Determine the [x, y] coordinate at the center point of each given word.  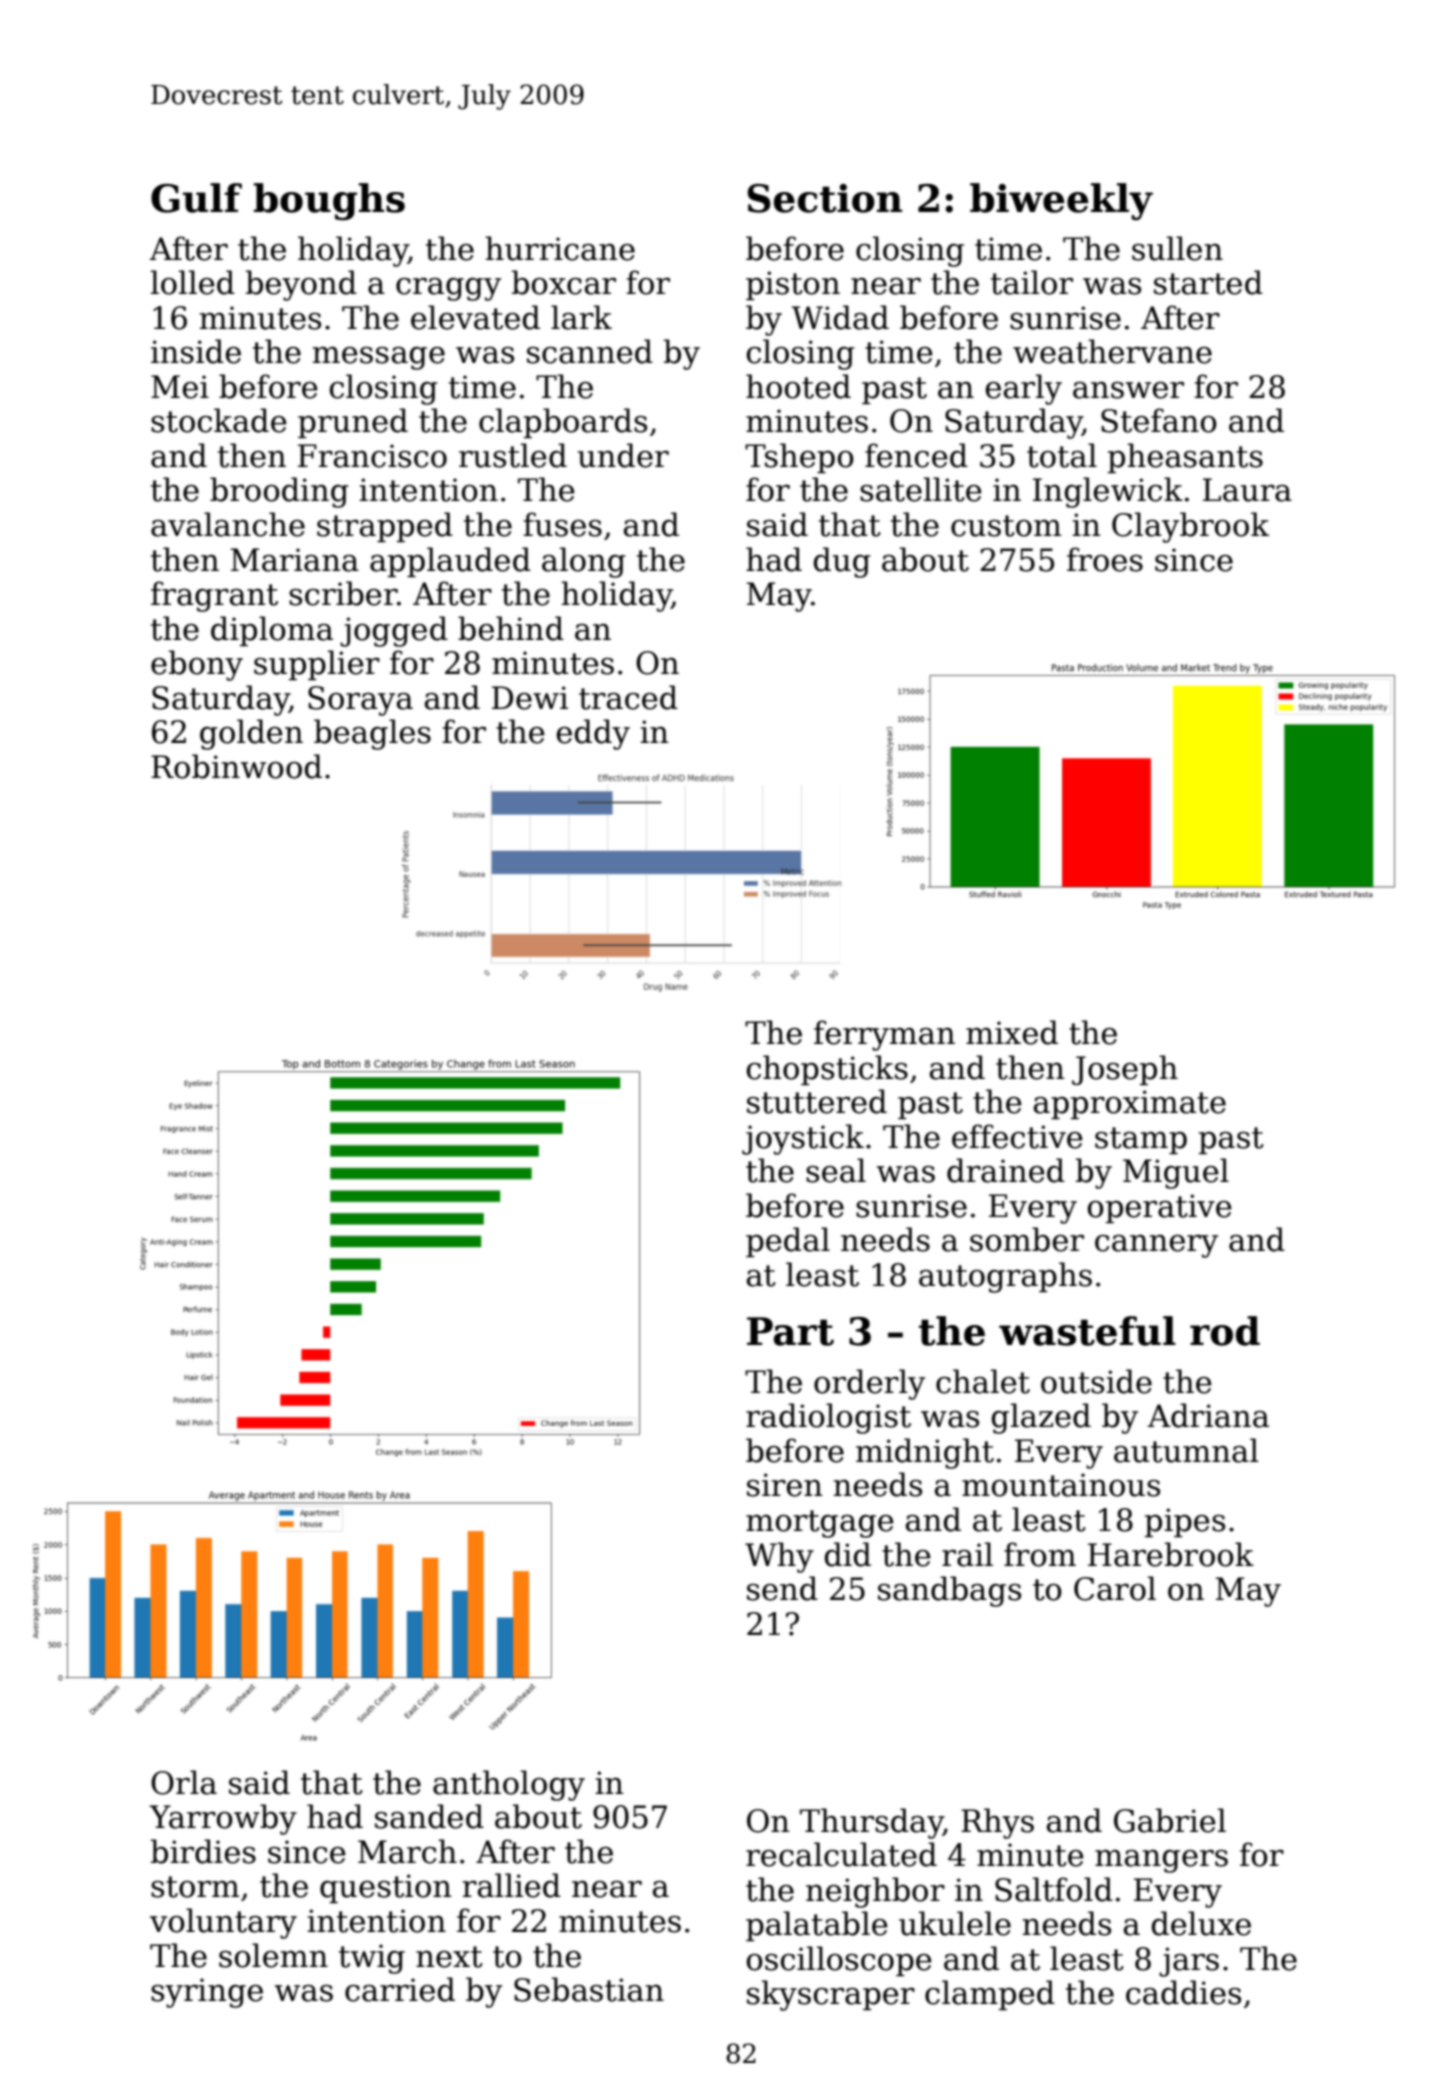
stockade [219, 420]
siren [785, 1485]
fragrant [214, 596]
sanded [429, 1816]
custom [1006, 526]
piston [793, 285]
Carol [1115, 1588]
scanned [590, 351]
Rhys [997, 1823]
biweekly [1061, 201]
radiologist [828, 1418]
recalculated [841, 1854]
